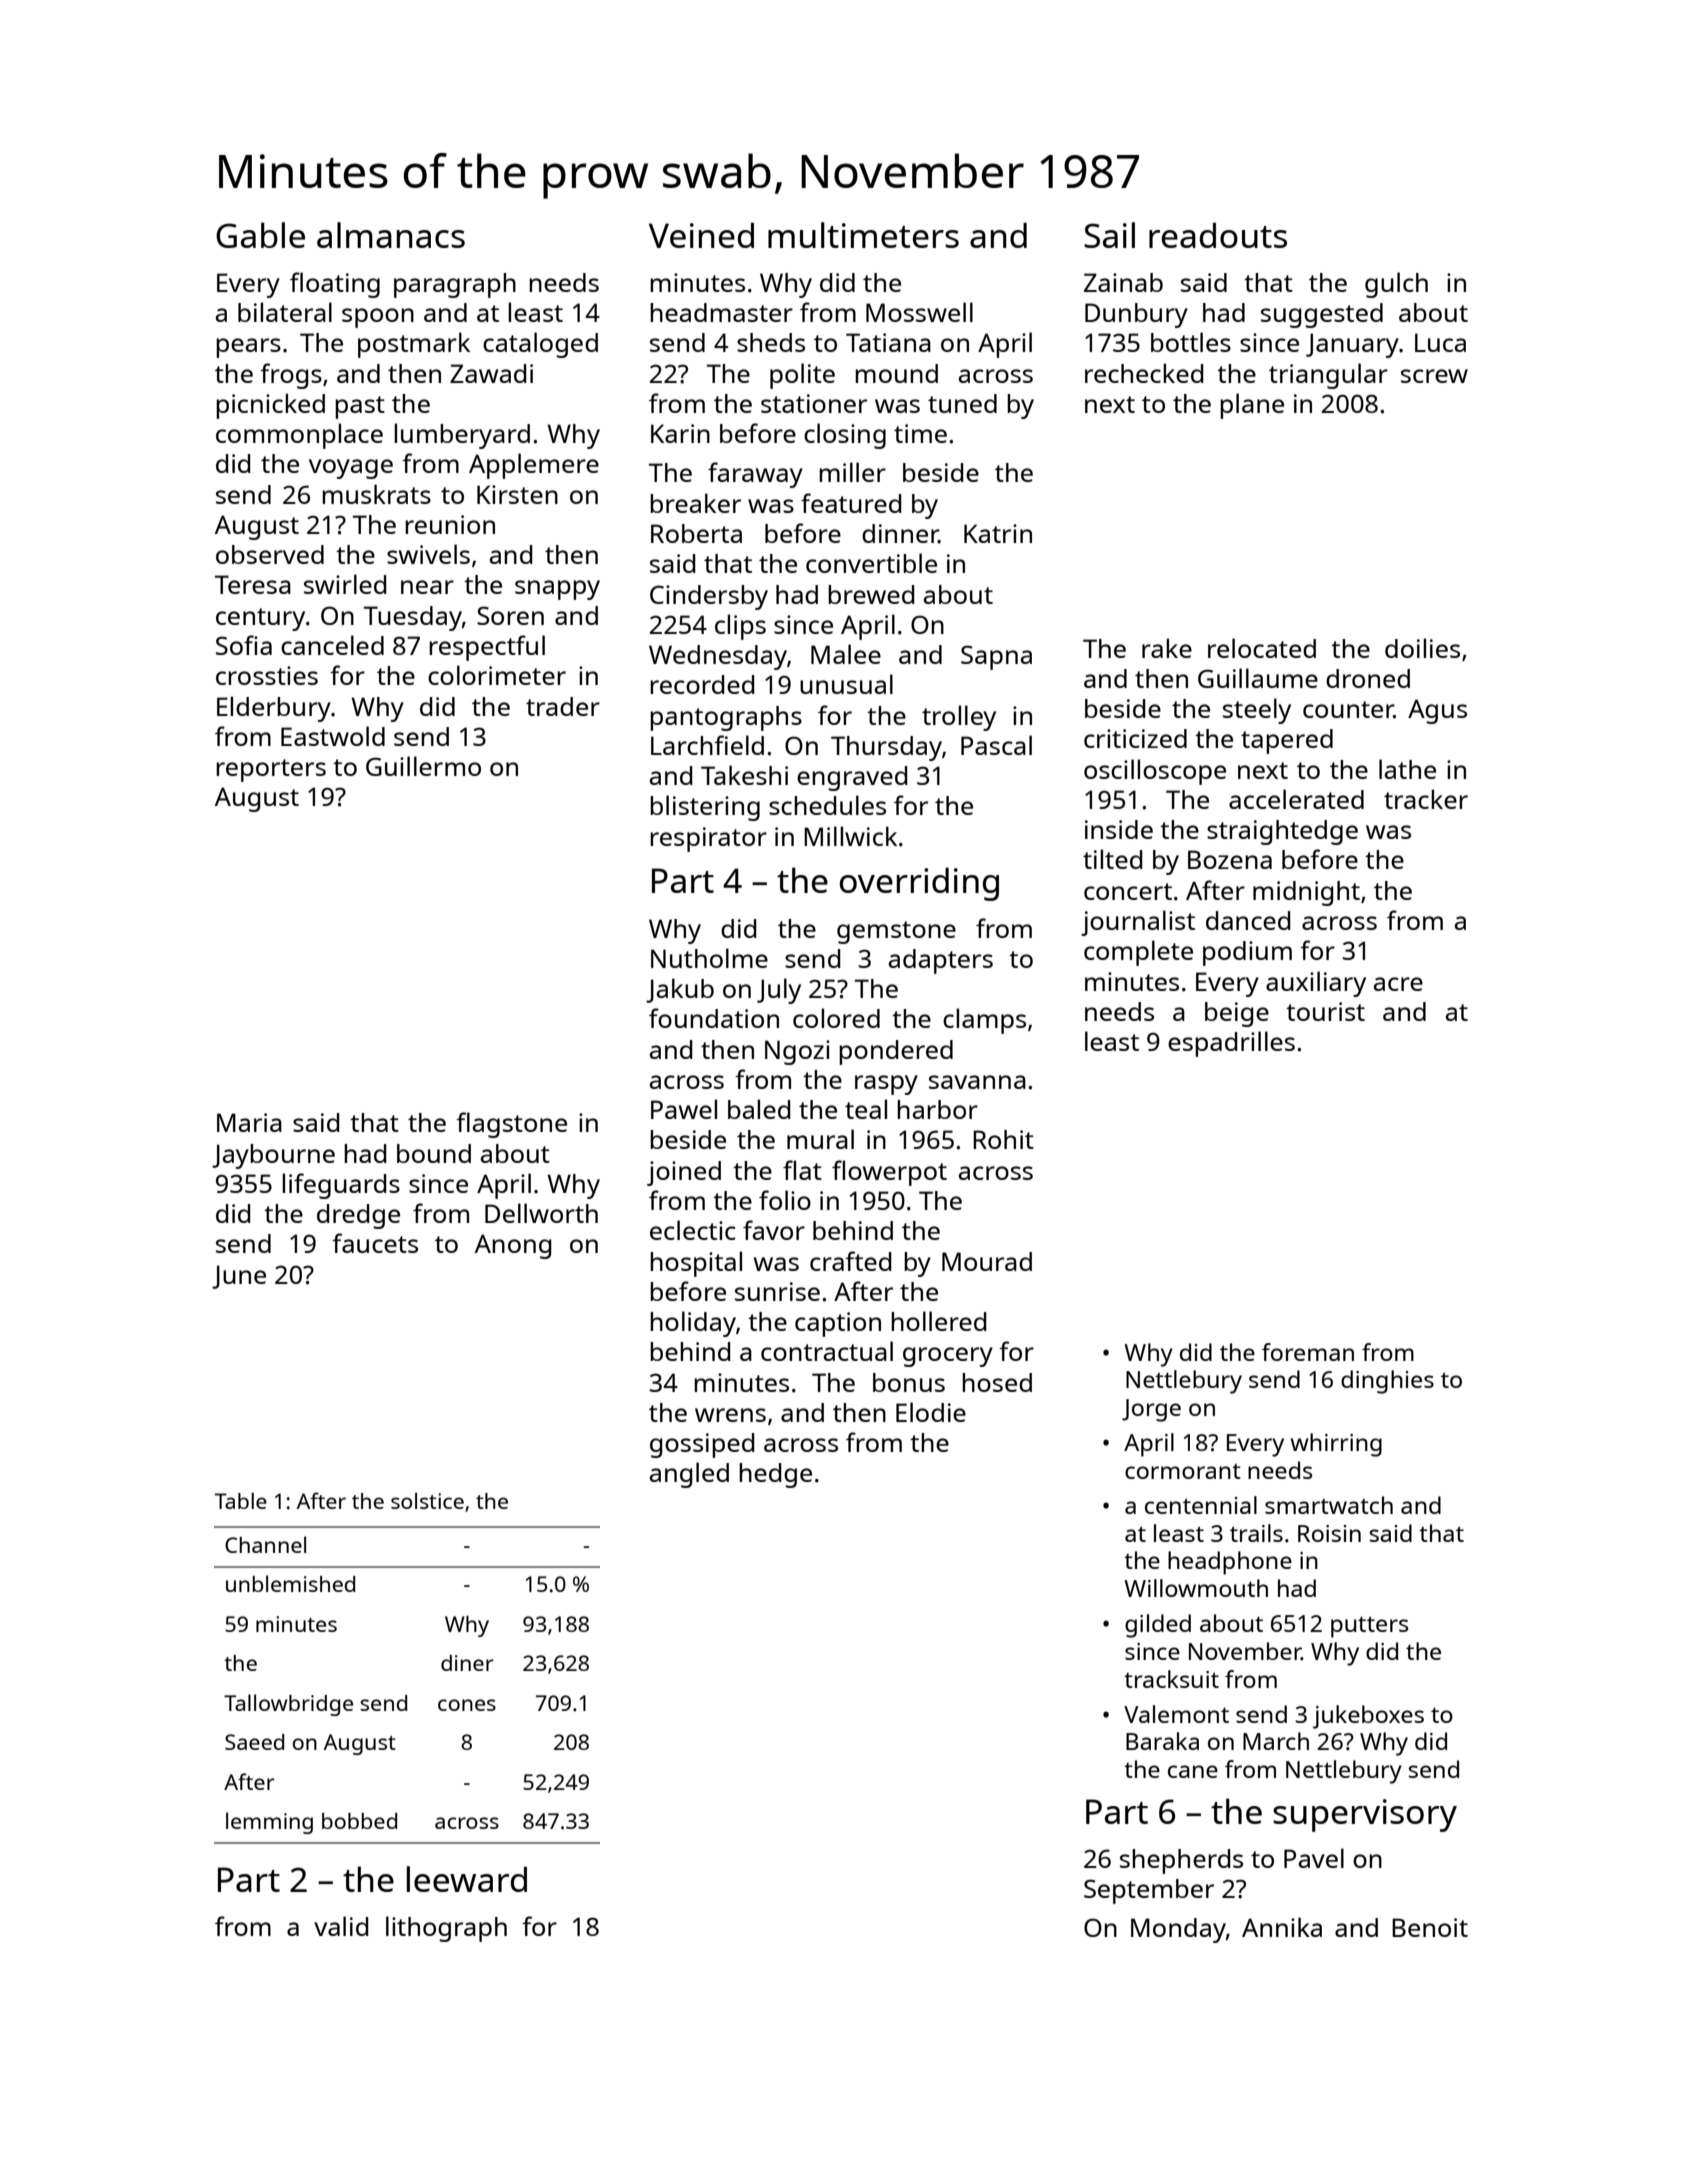  What do you see at coordinates (888, 342) in the document?
I see `Tatiana` at bounding box center [888, 342].
